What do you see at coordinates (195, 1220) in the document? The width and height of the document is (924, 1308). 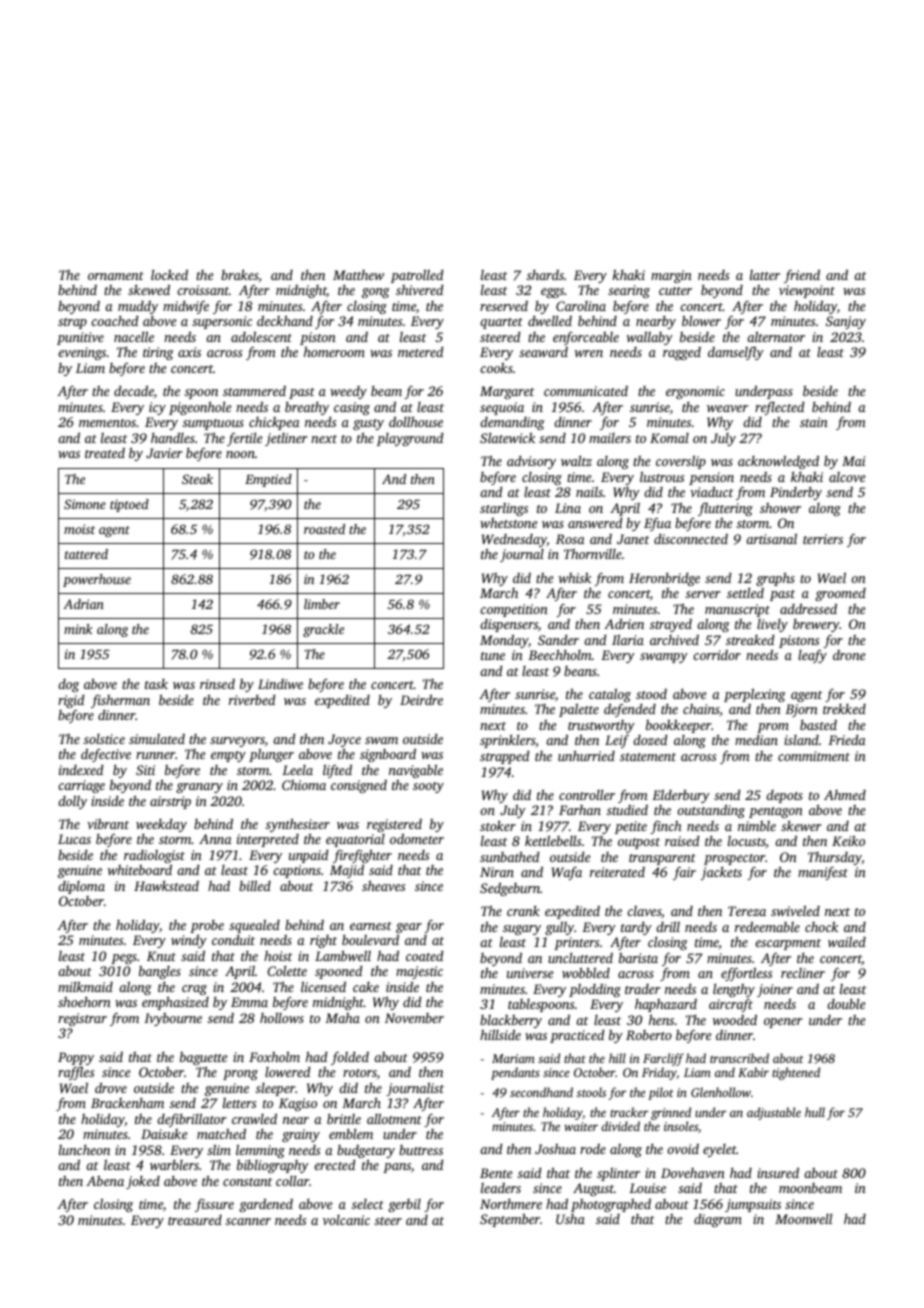 I see `treasured` at bounding box center [195, 1220].
